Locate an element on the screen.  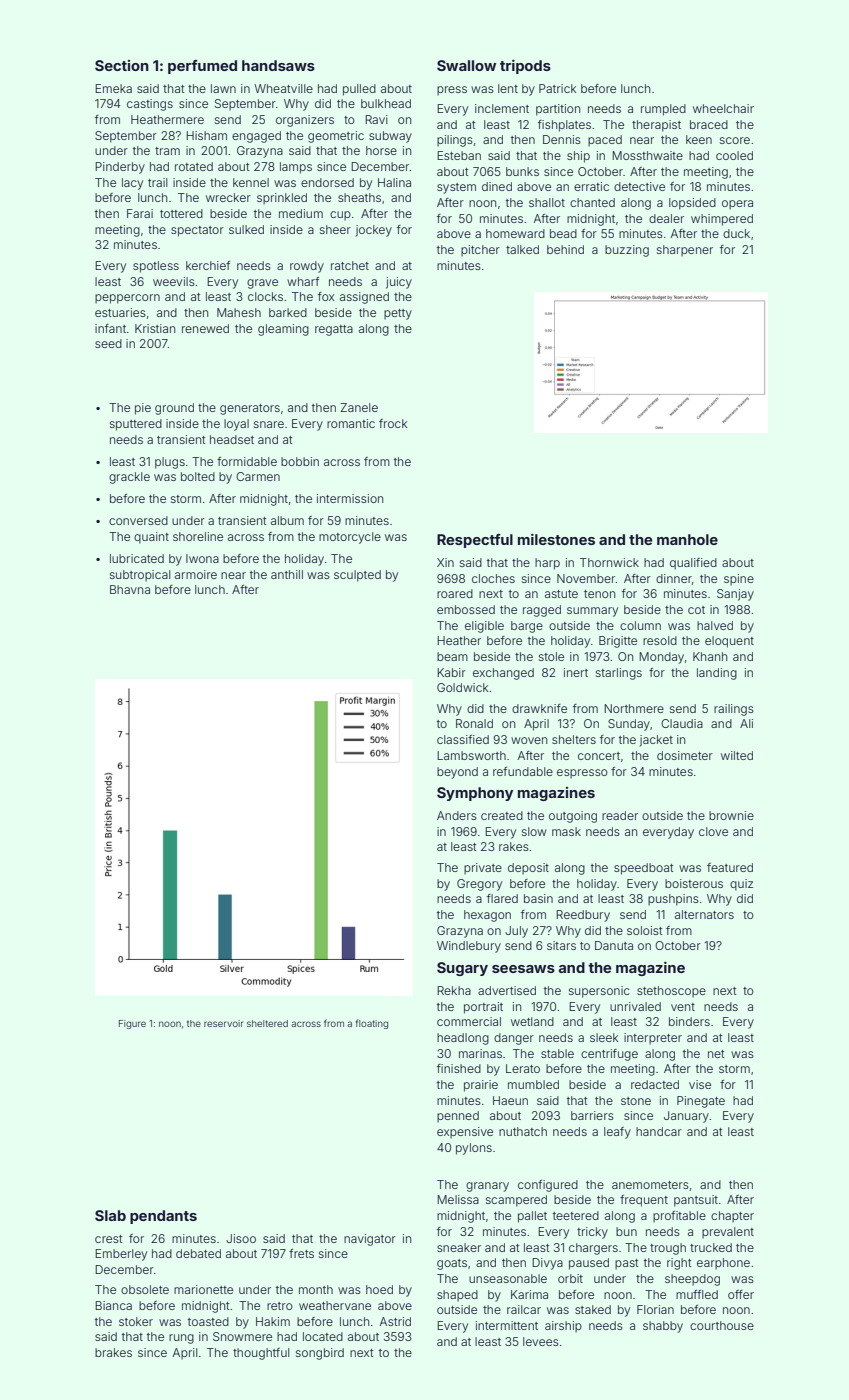
shabby is located at coordinates (663, 1327).
